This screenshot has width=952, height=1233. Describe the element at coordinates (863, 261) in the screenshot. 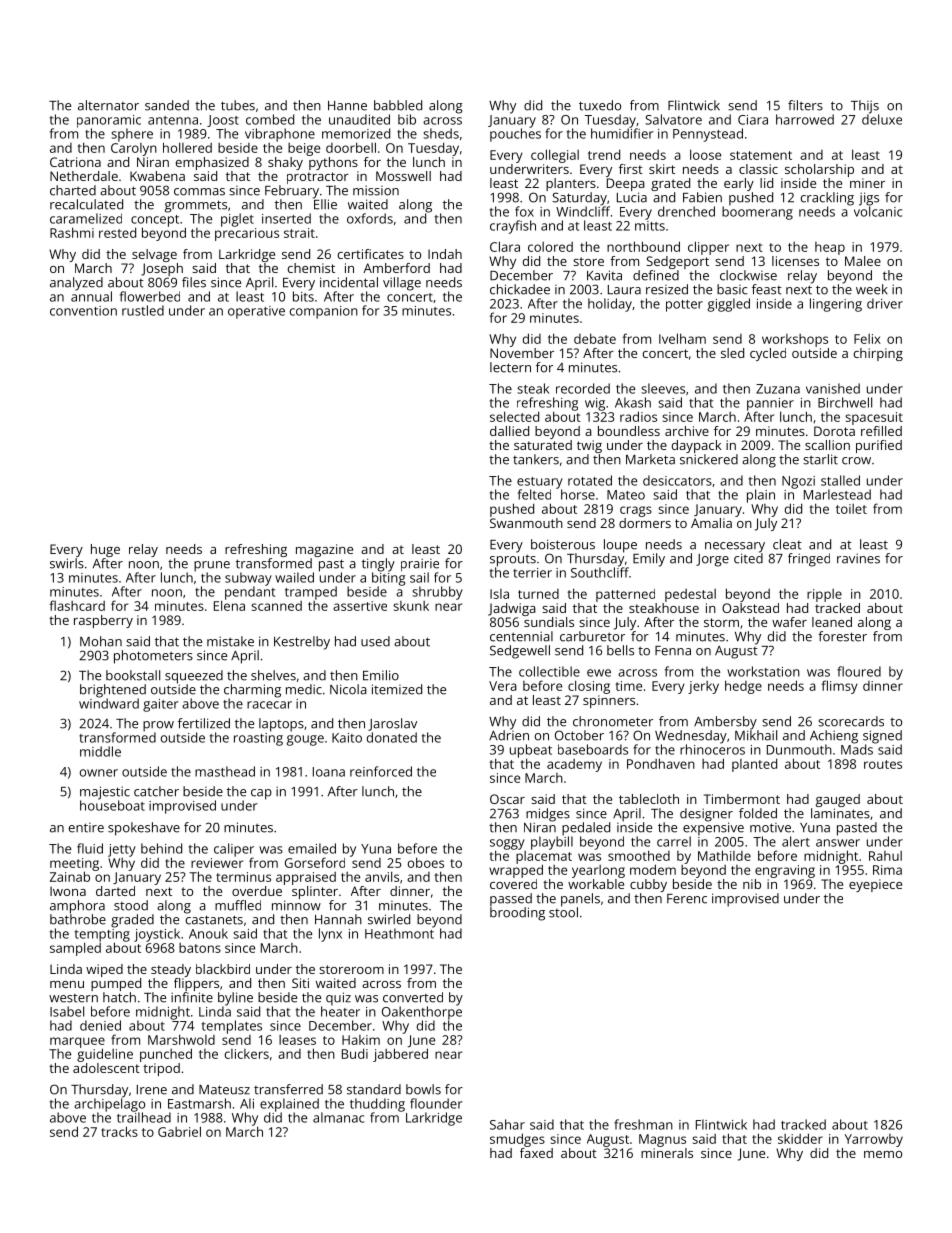

I see `Malee` at that location.
